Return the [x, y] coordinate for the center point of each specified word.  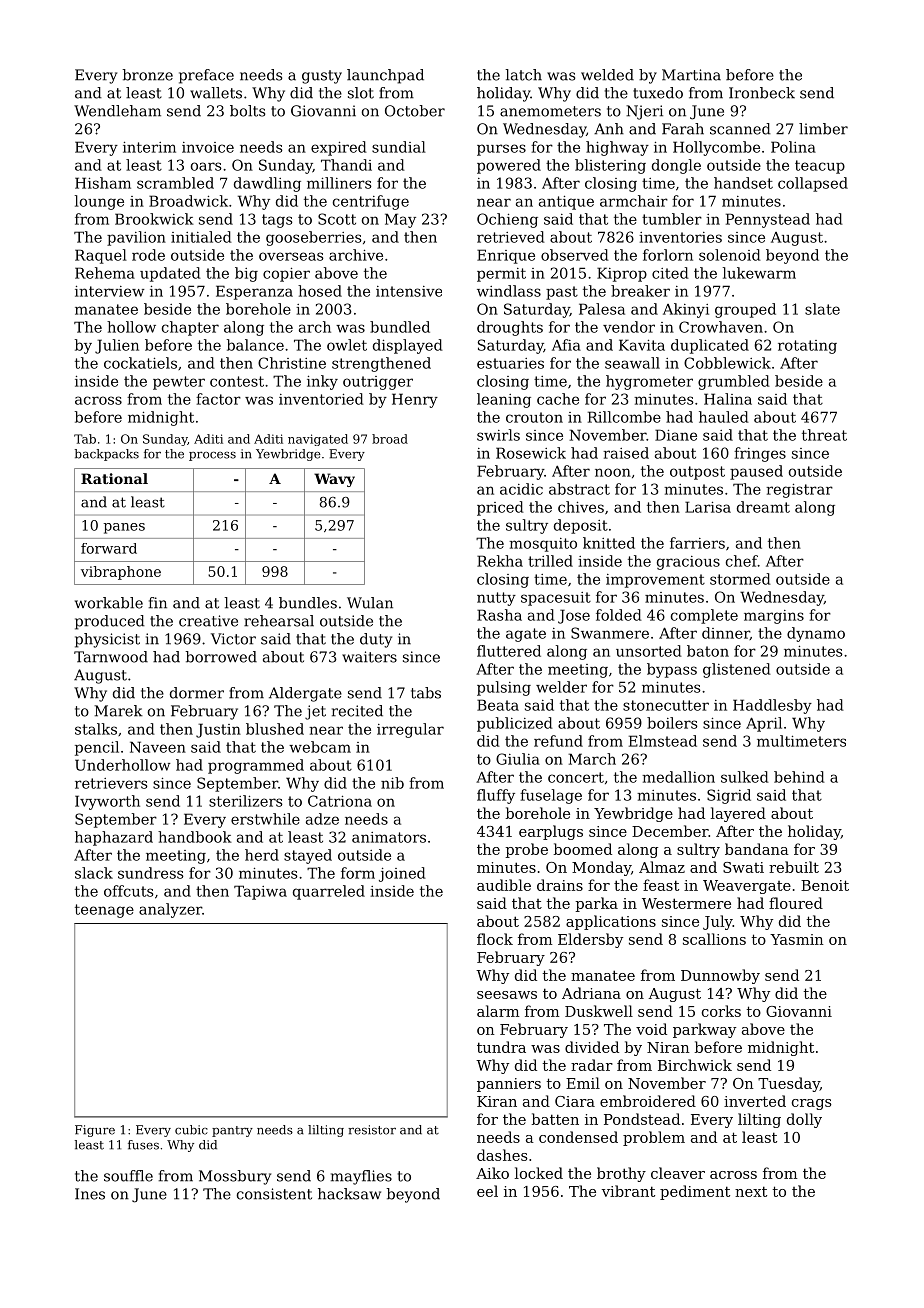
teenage [104, 911]
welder [561, 687]
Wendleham [117, 111]
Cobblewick [727, 363]
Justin [218, 730]
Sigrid [729, 796]
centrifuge [371, 202]
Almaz [662, 867]
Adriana [591, 993]
